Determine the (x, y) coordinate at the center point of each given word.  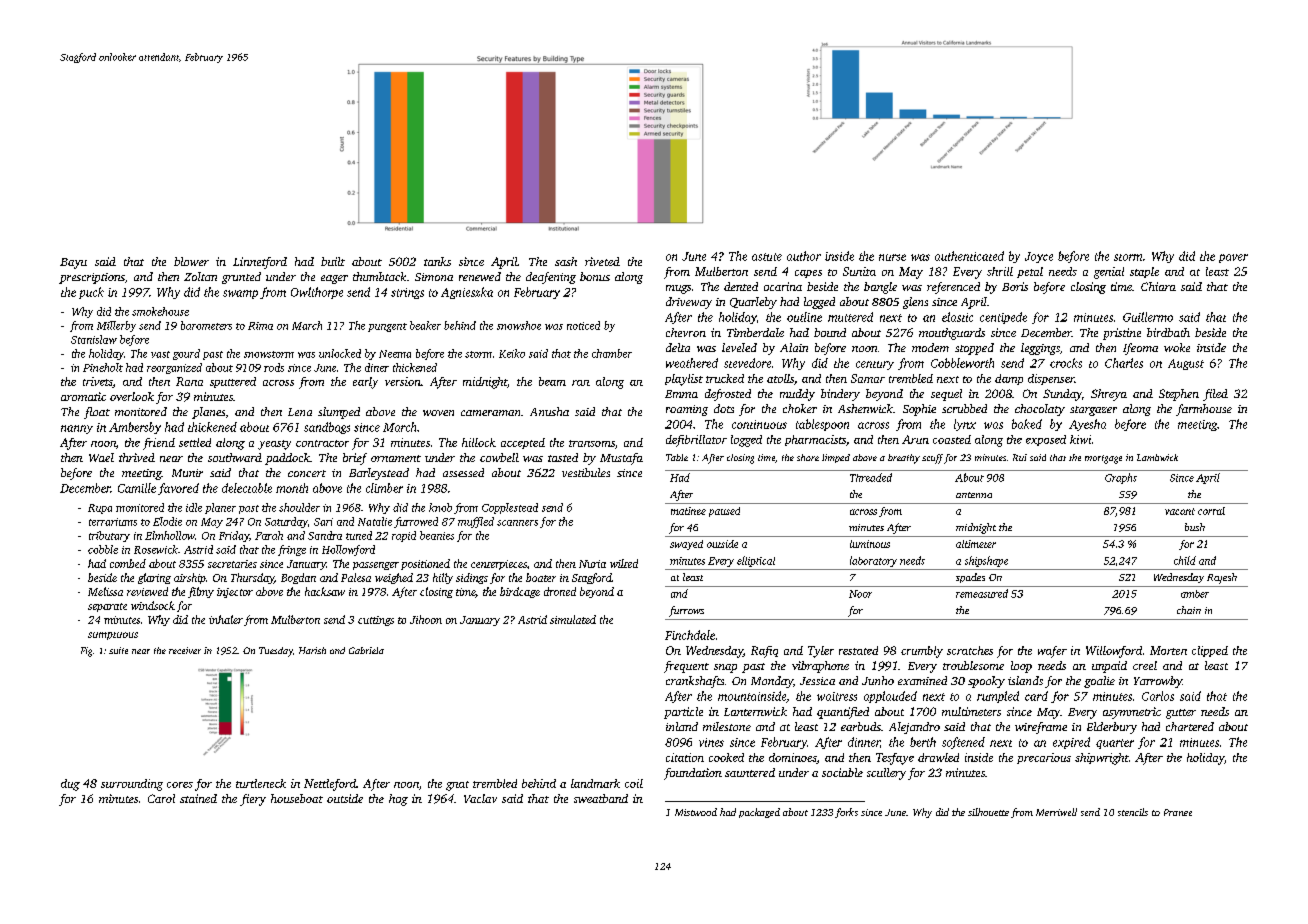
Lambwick (1157, 457)
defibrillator (696, 441)
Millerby (116, 326)
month (292, 488)
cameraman (490, 413)
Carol (161, 798)
